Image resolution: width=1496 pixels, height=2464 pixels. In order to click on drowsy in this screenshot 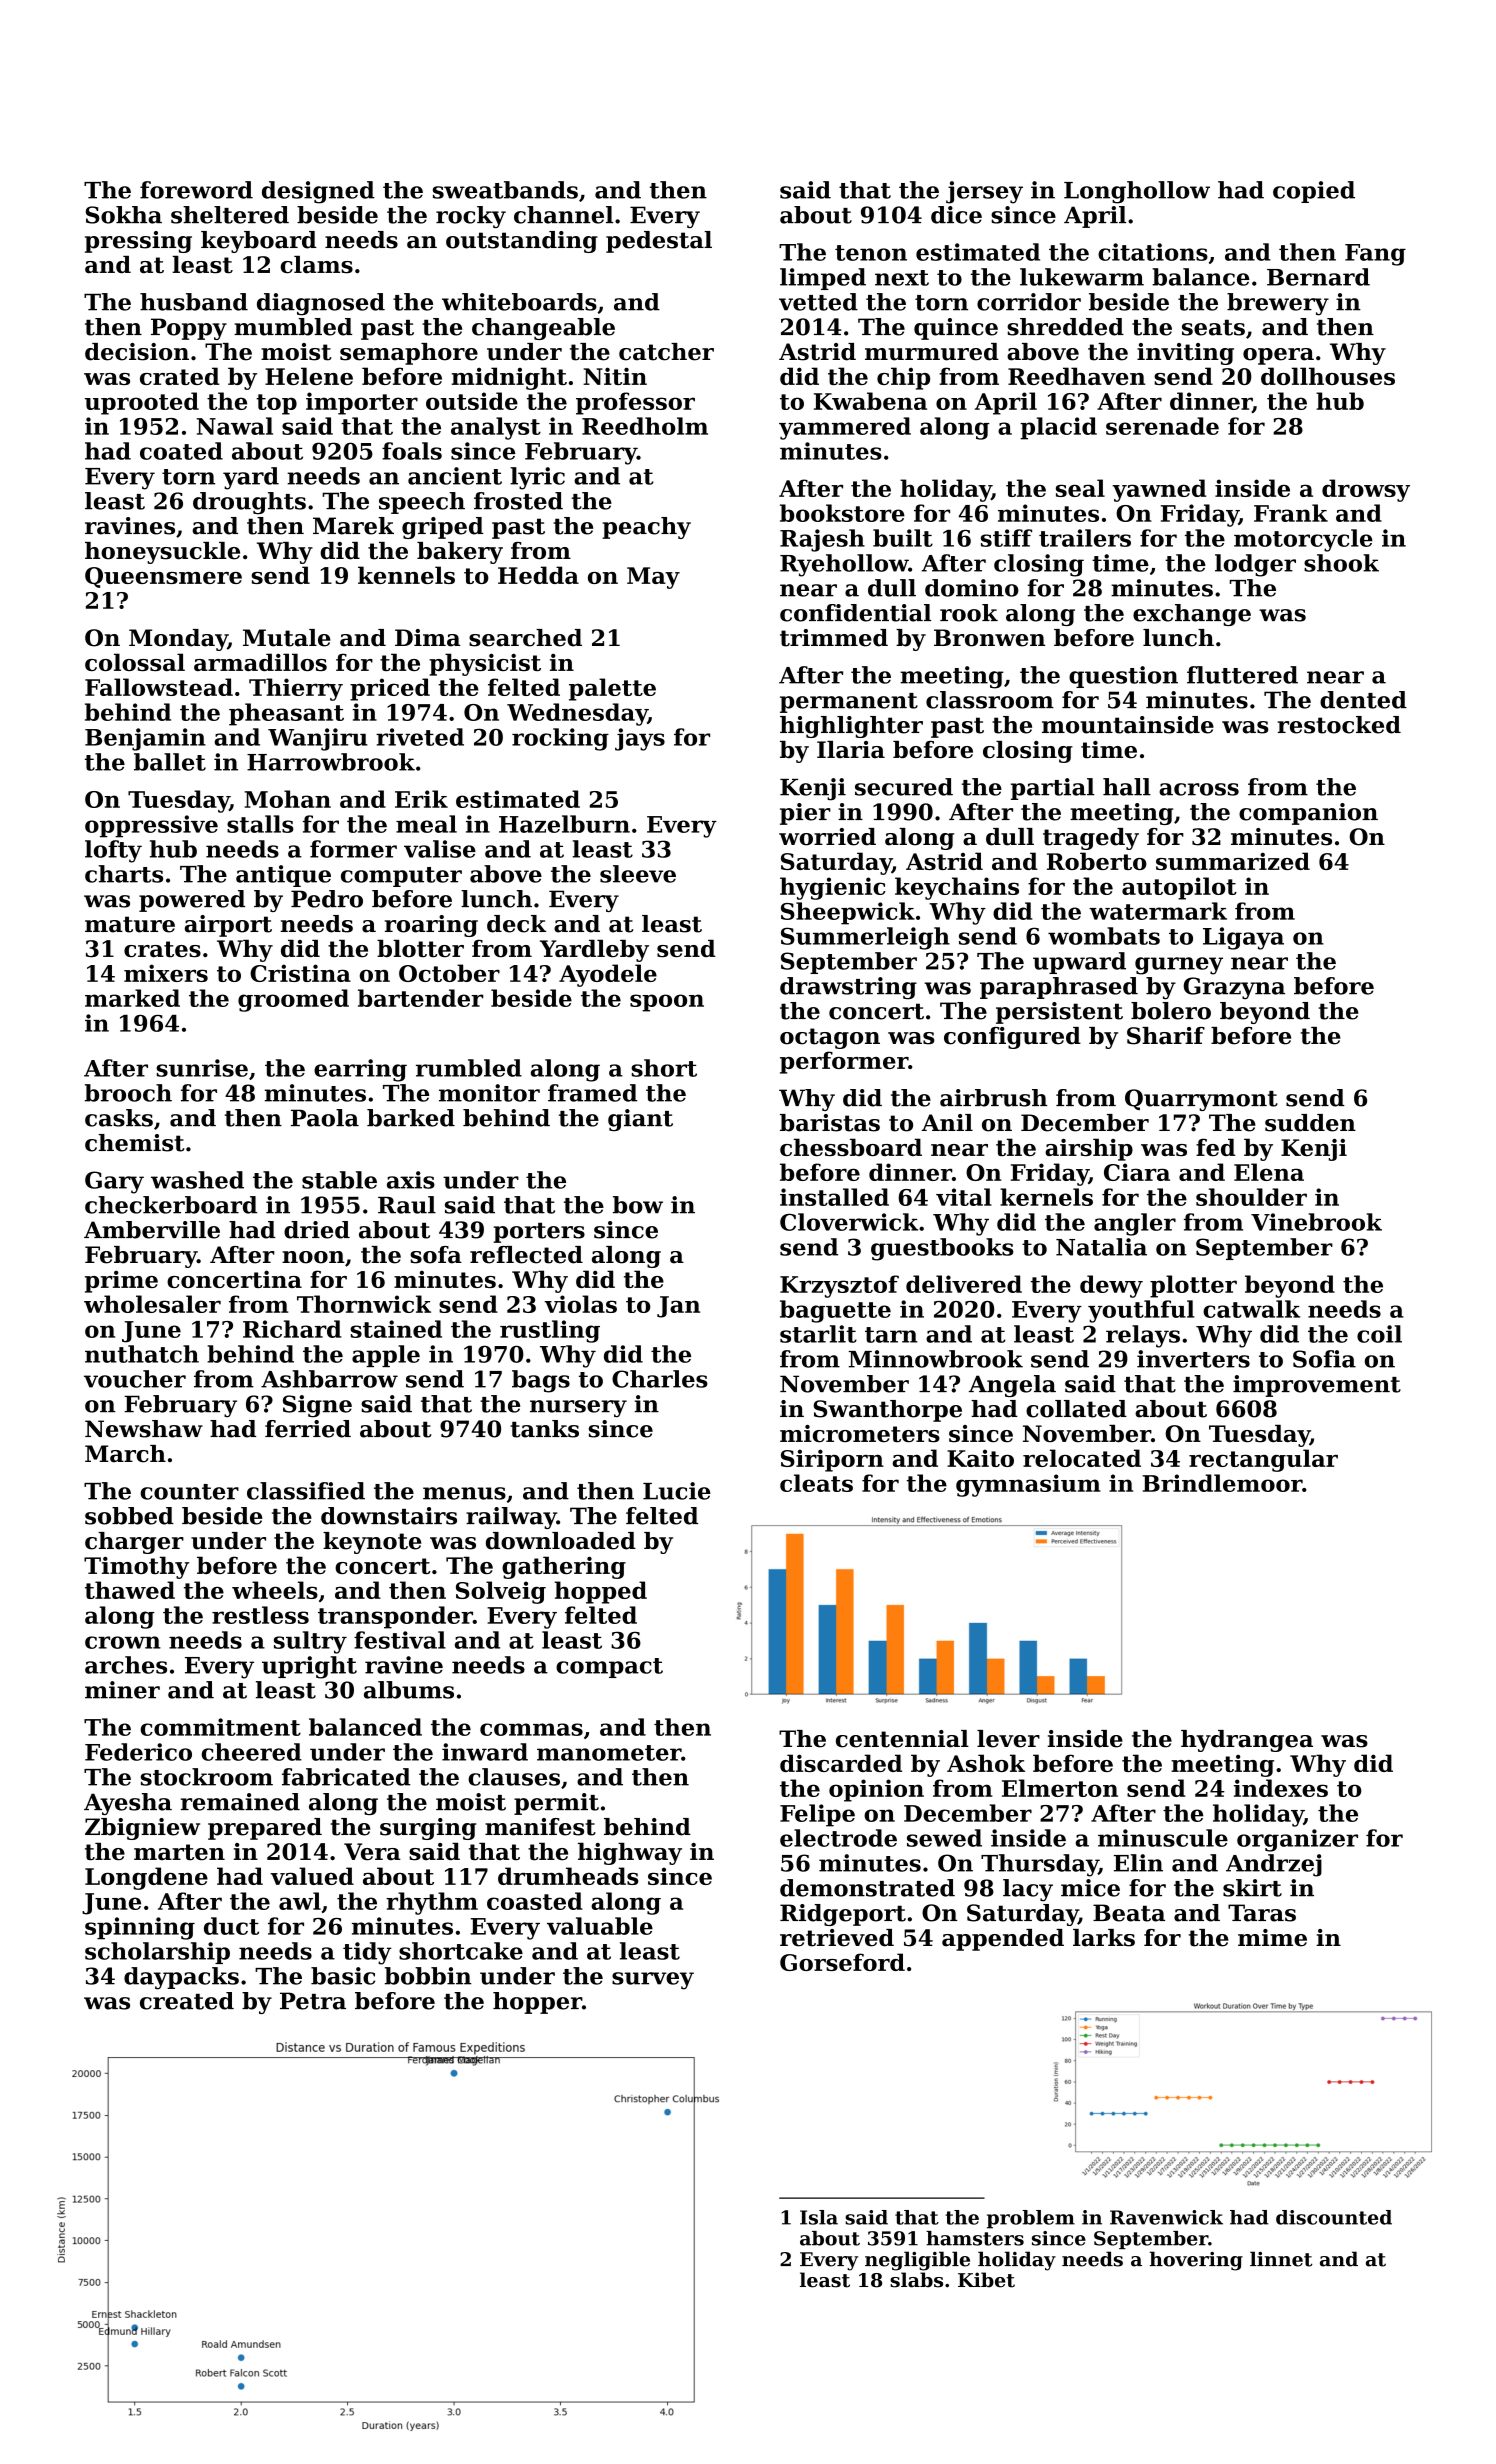, I will do `click(1366, 490)`.
